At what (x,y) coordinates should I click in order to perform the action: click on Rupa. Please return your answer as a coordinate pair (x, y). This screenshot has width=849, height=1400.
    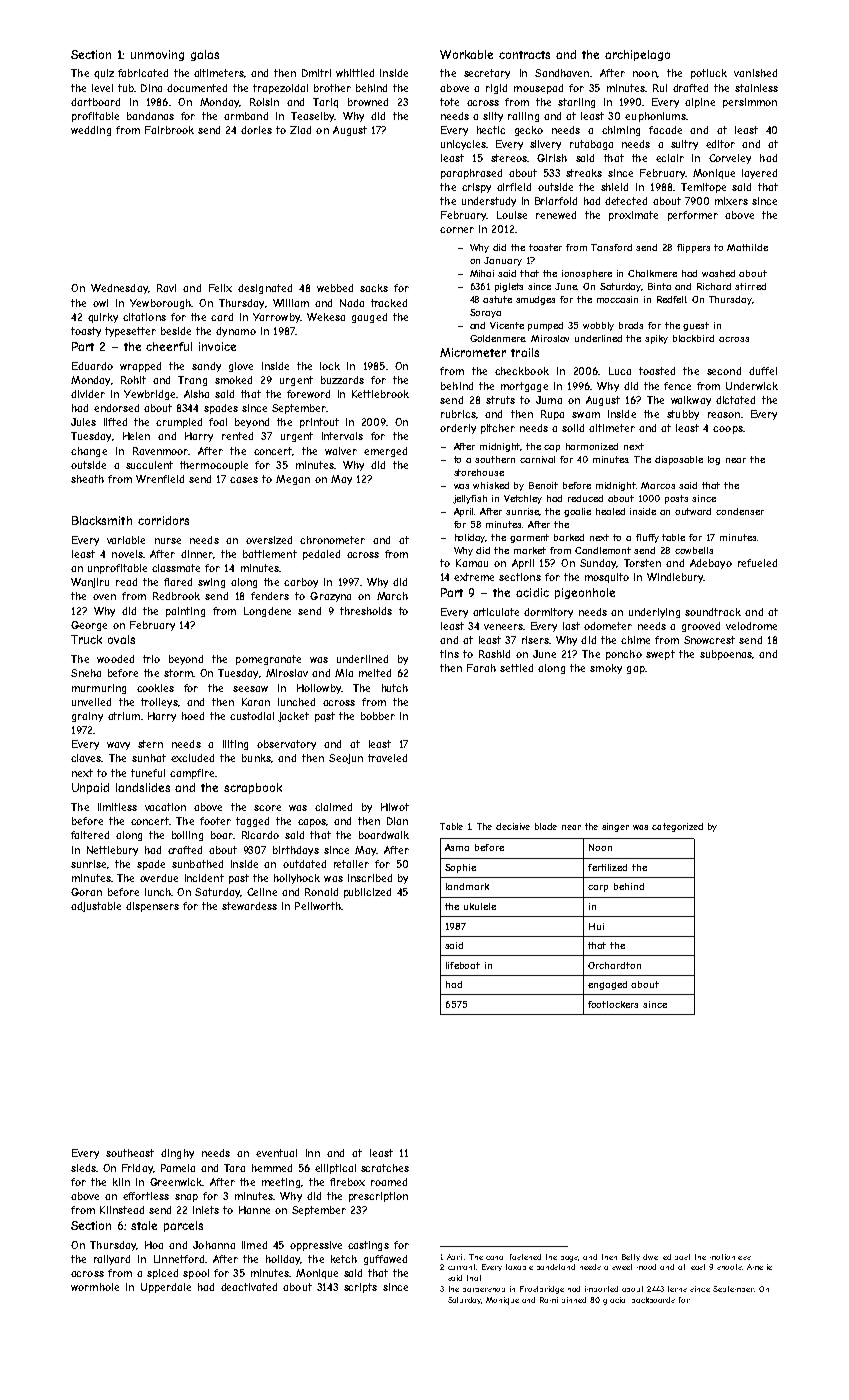
    Looking at the image, I should click on (552, 415).
